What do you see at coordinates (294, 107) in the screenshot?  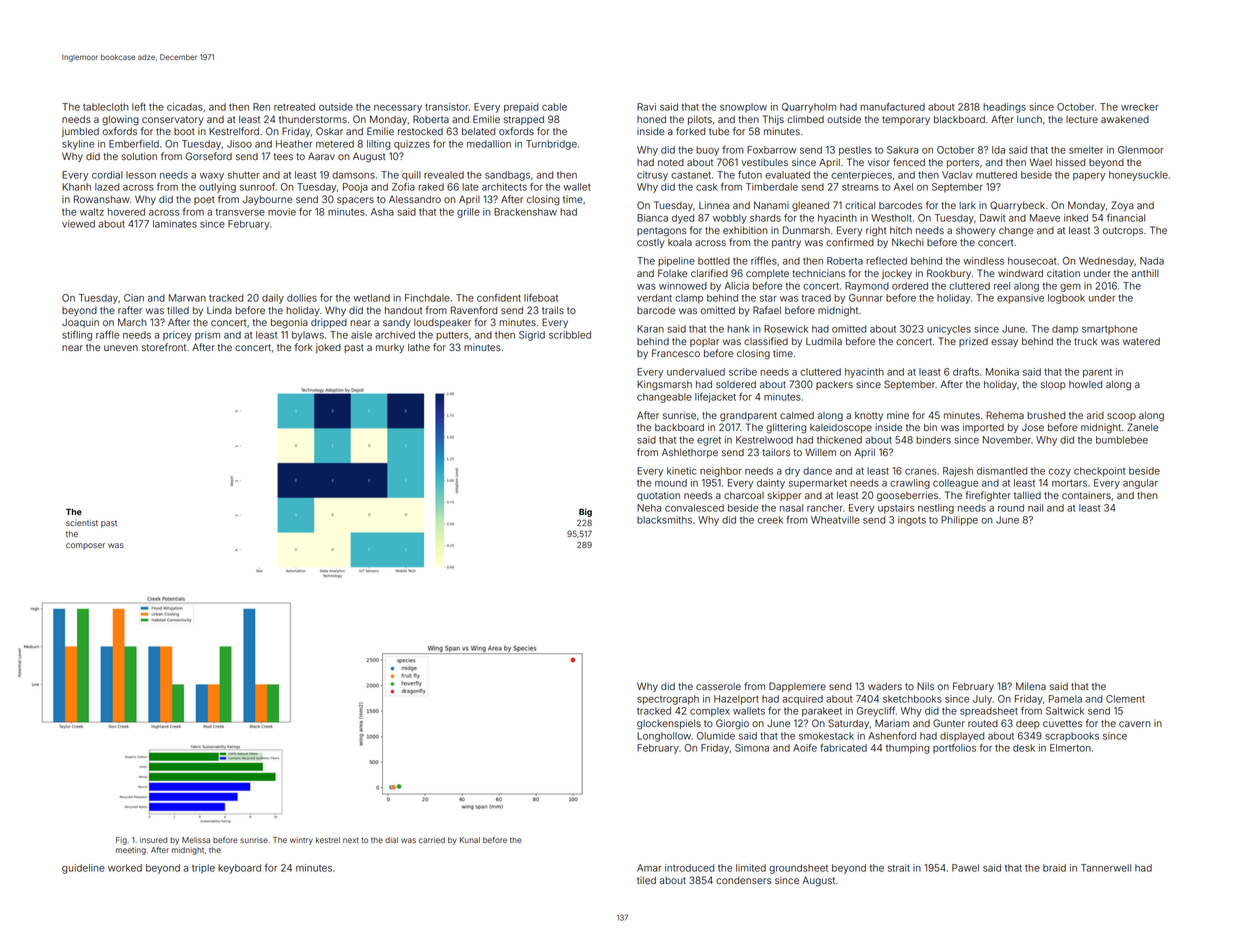 I see `retreated` at bounding box center [294, 107].
